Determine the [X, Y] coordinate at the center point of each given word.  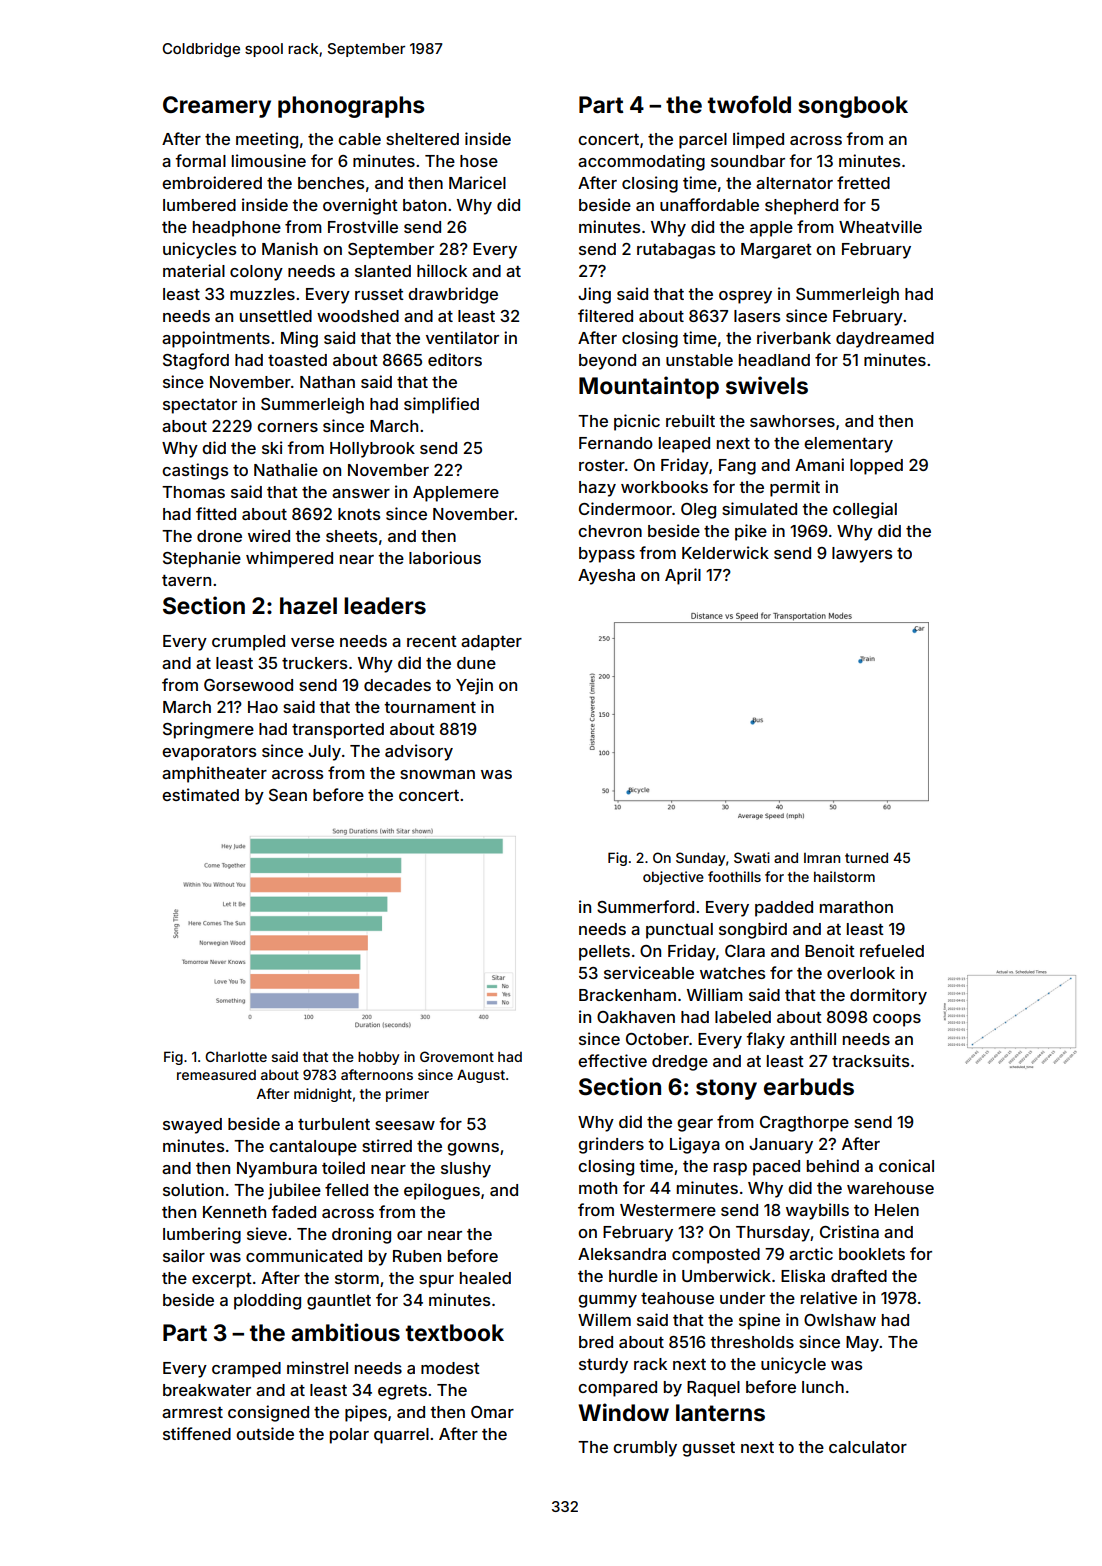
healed [485, 1278]
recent [432, 641]
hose [479, 161]
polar [349, 1436]
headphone [237, 229]
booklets [872, 1254]
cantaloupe [313, 1148]
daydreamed [885, 340]
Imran [822, 858]
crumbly [645, 1449]
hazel [308, 606]
